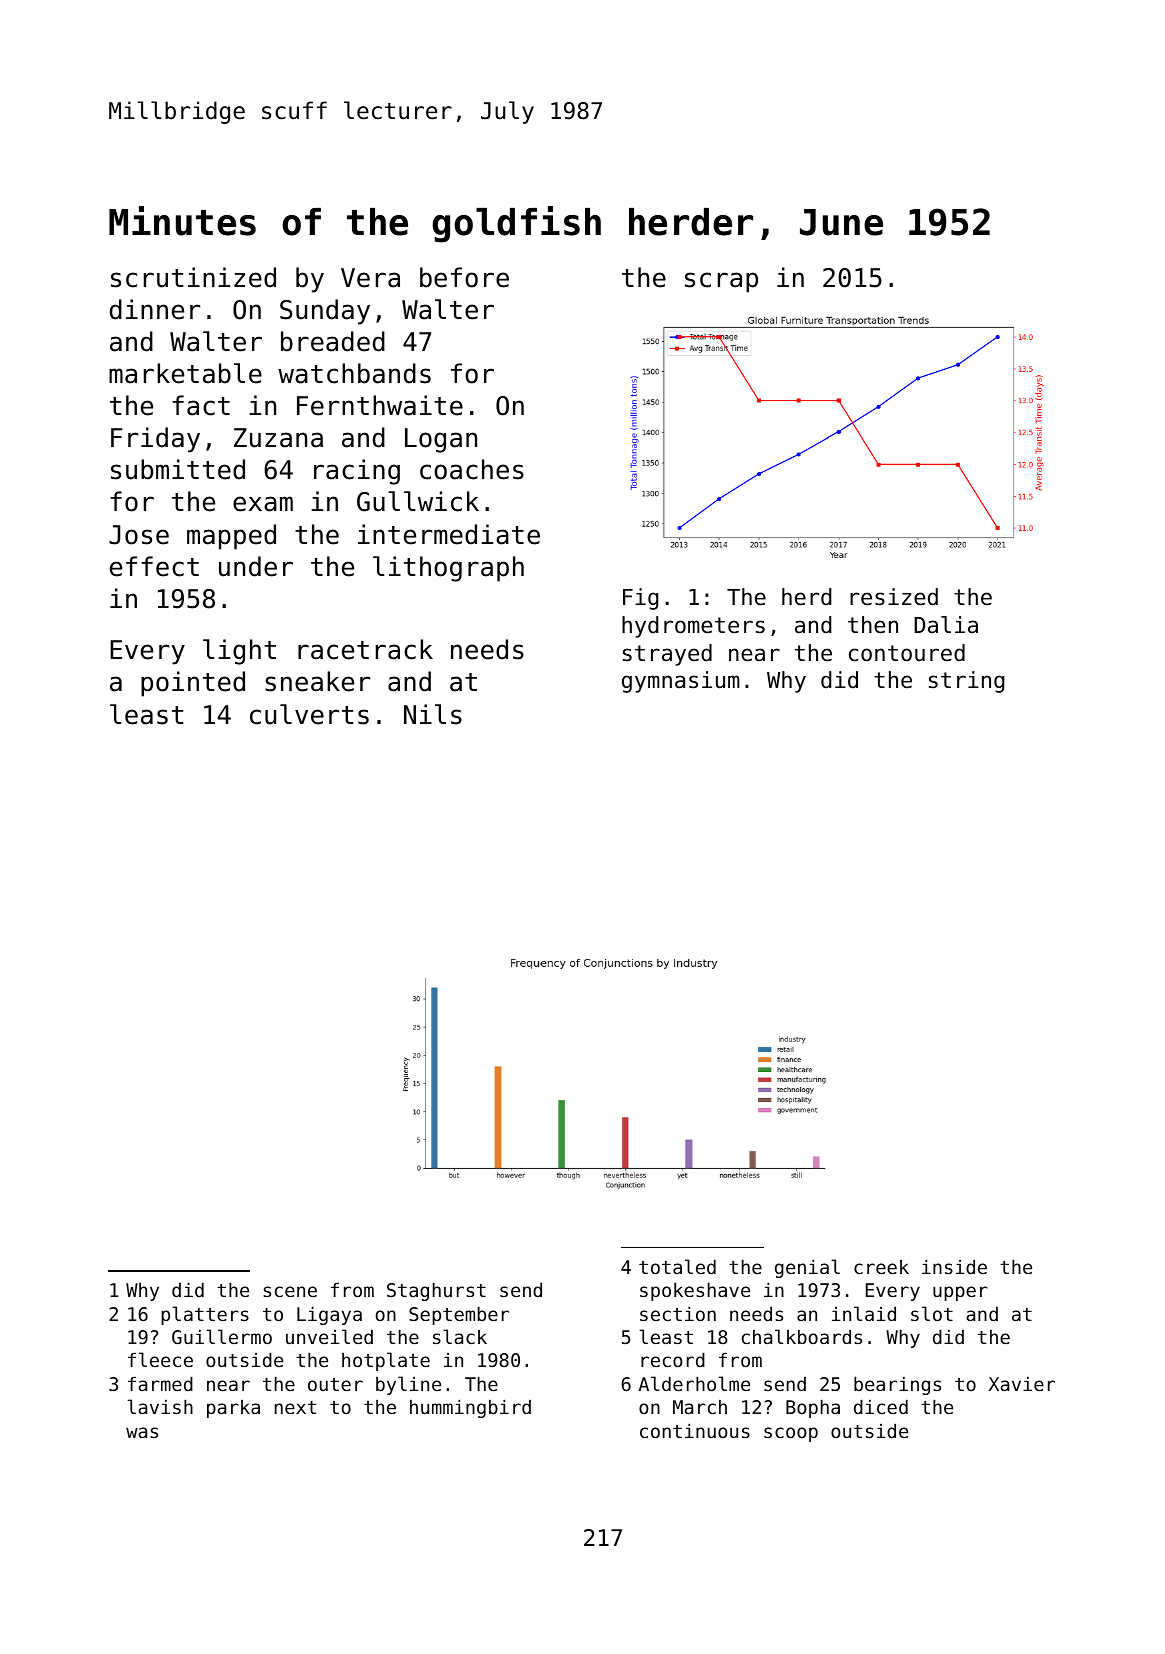 This image has width=1165, height=1654. I want to click on Ligaya, so click(329, 1315).
